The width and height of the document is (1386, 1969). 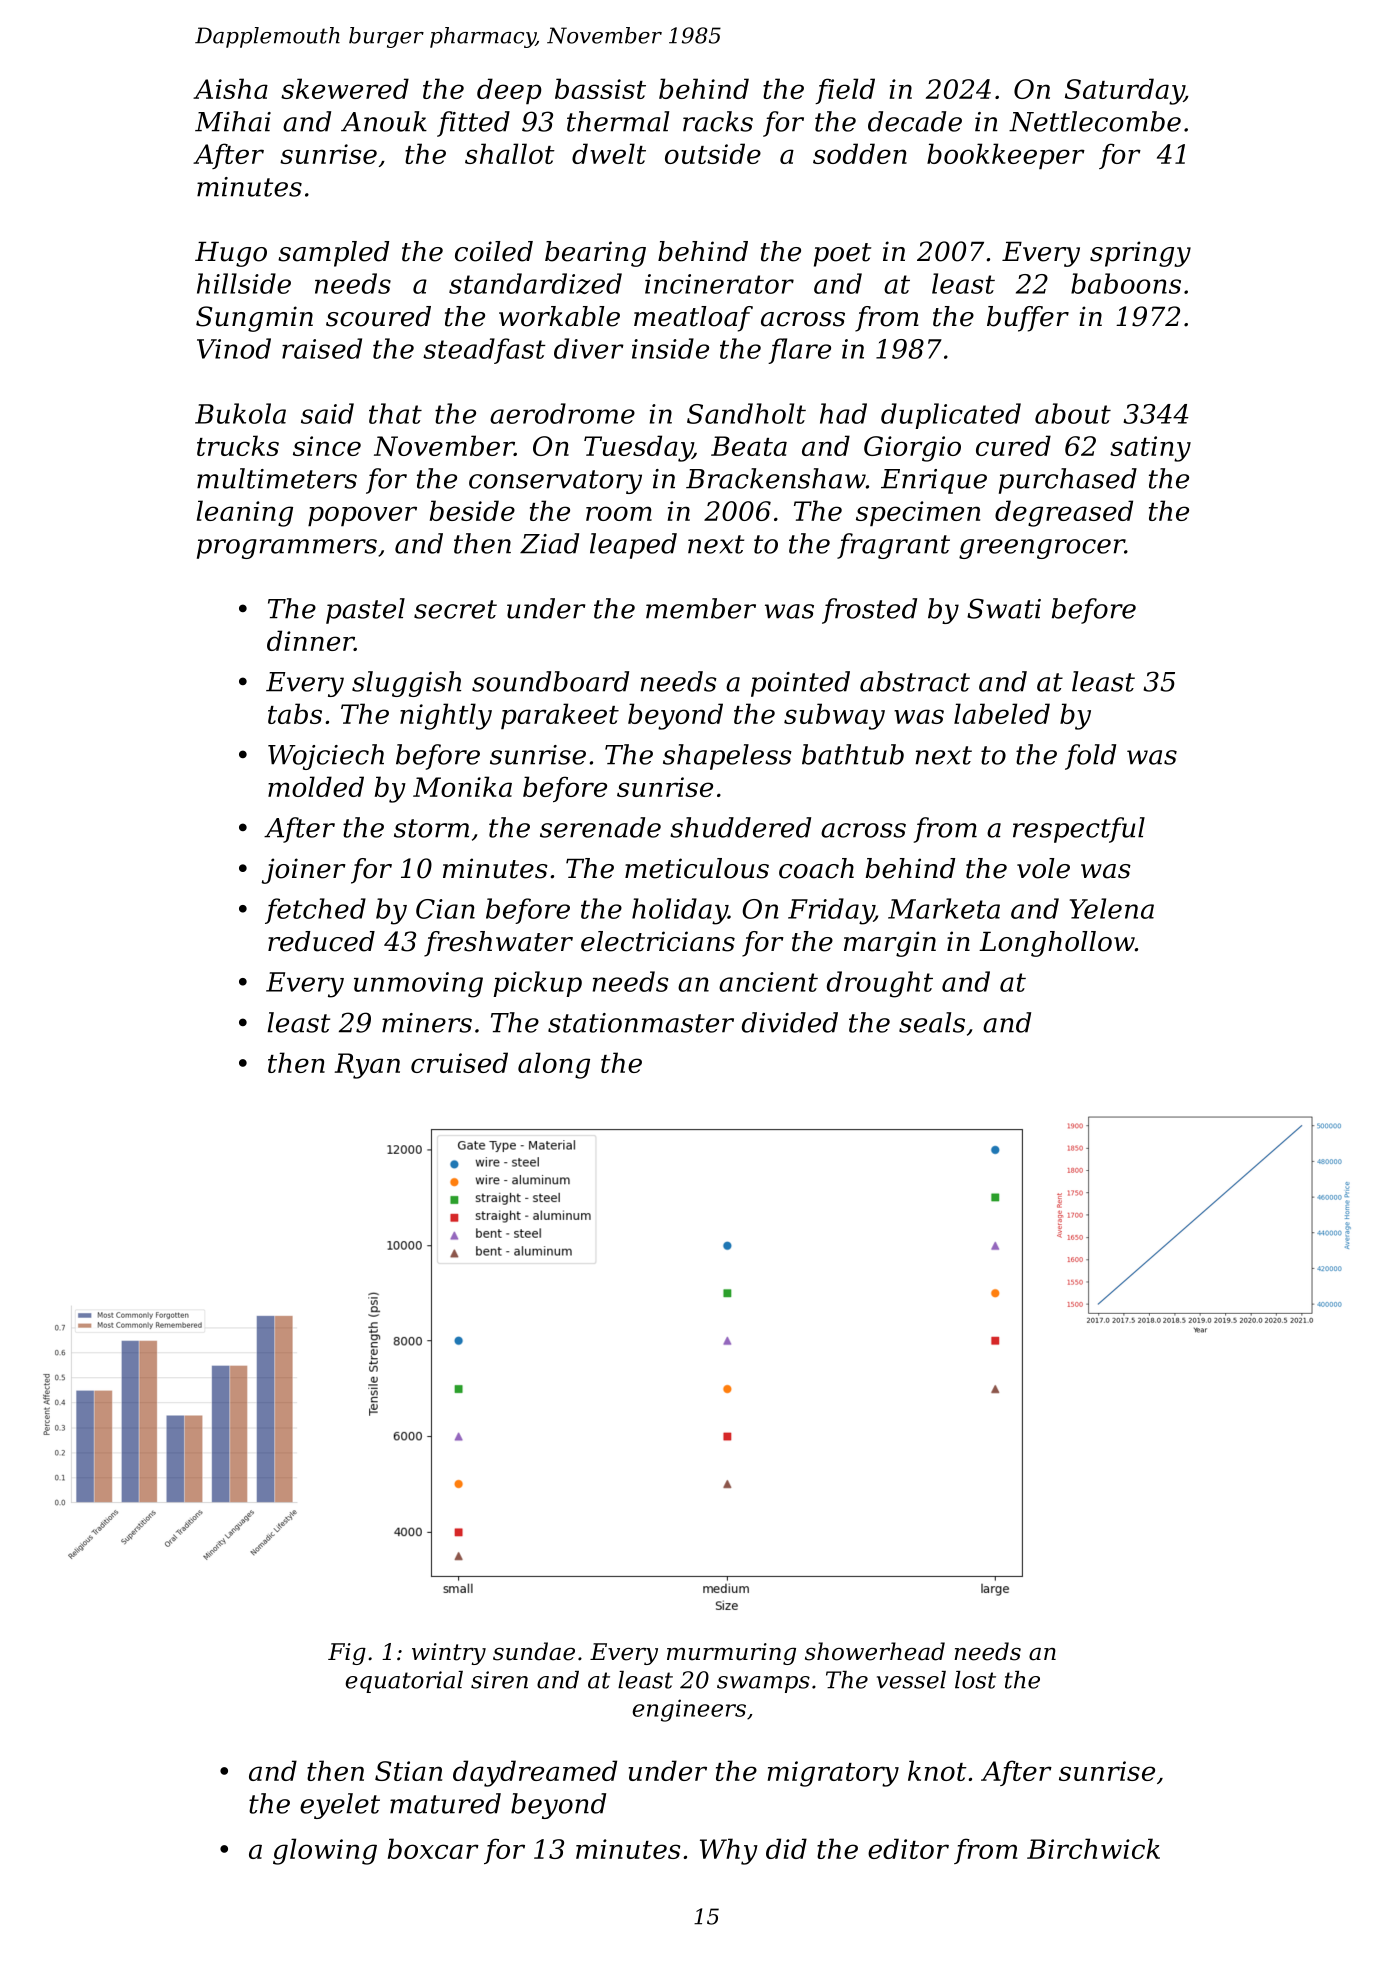 What do you see at coordinates (842, 255) in the document?
I see `poet` at bounding box center [842, 255].
